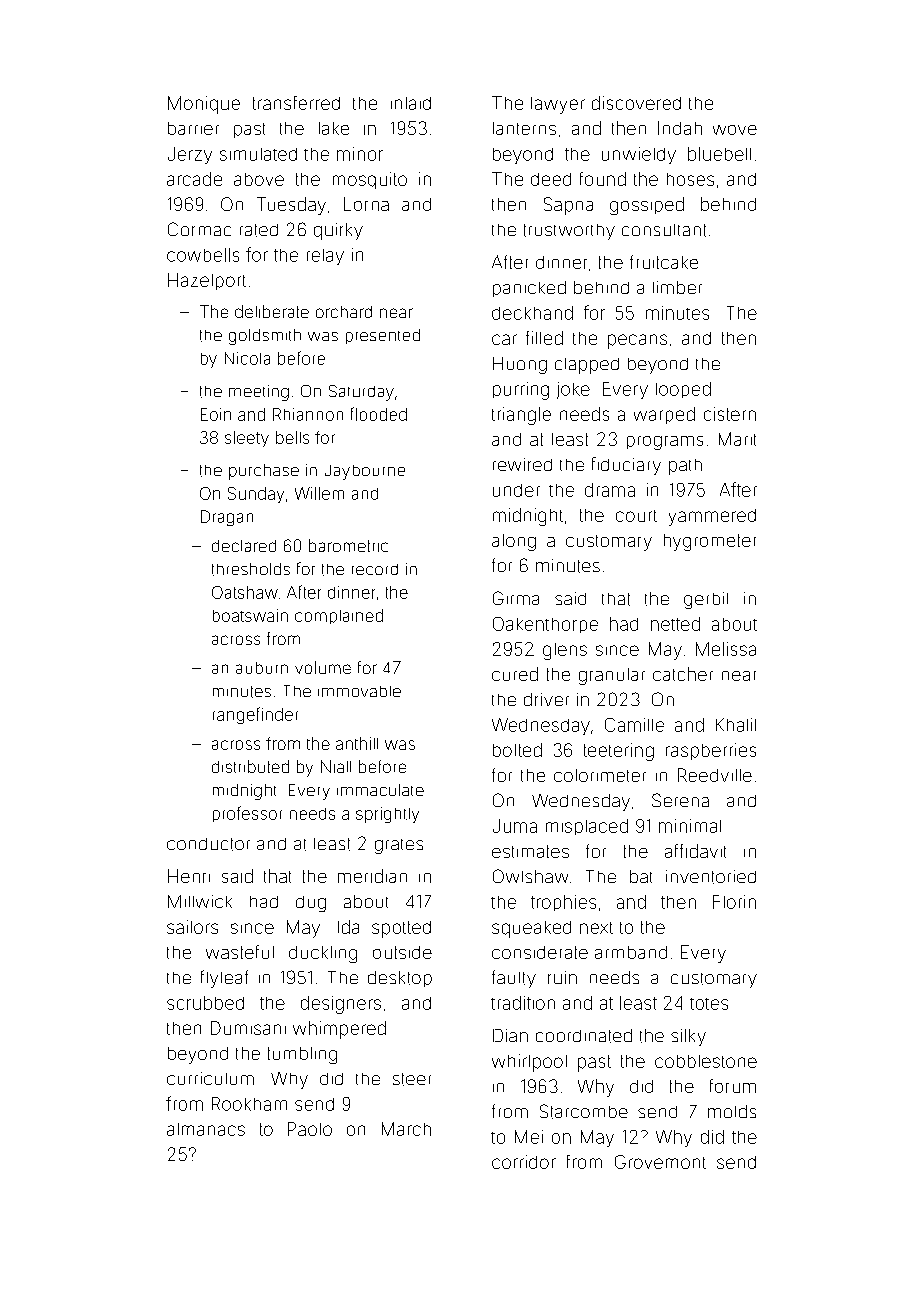  Describe the element at coordinates (207, 281) in the screenshot. I see `Hazelport` at that location.
